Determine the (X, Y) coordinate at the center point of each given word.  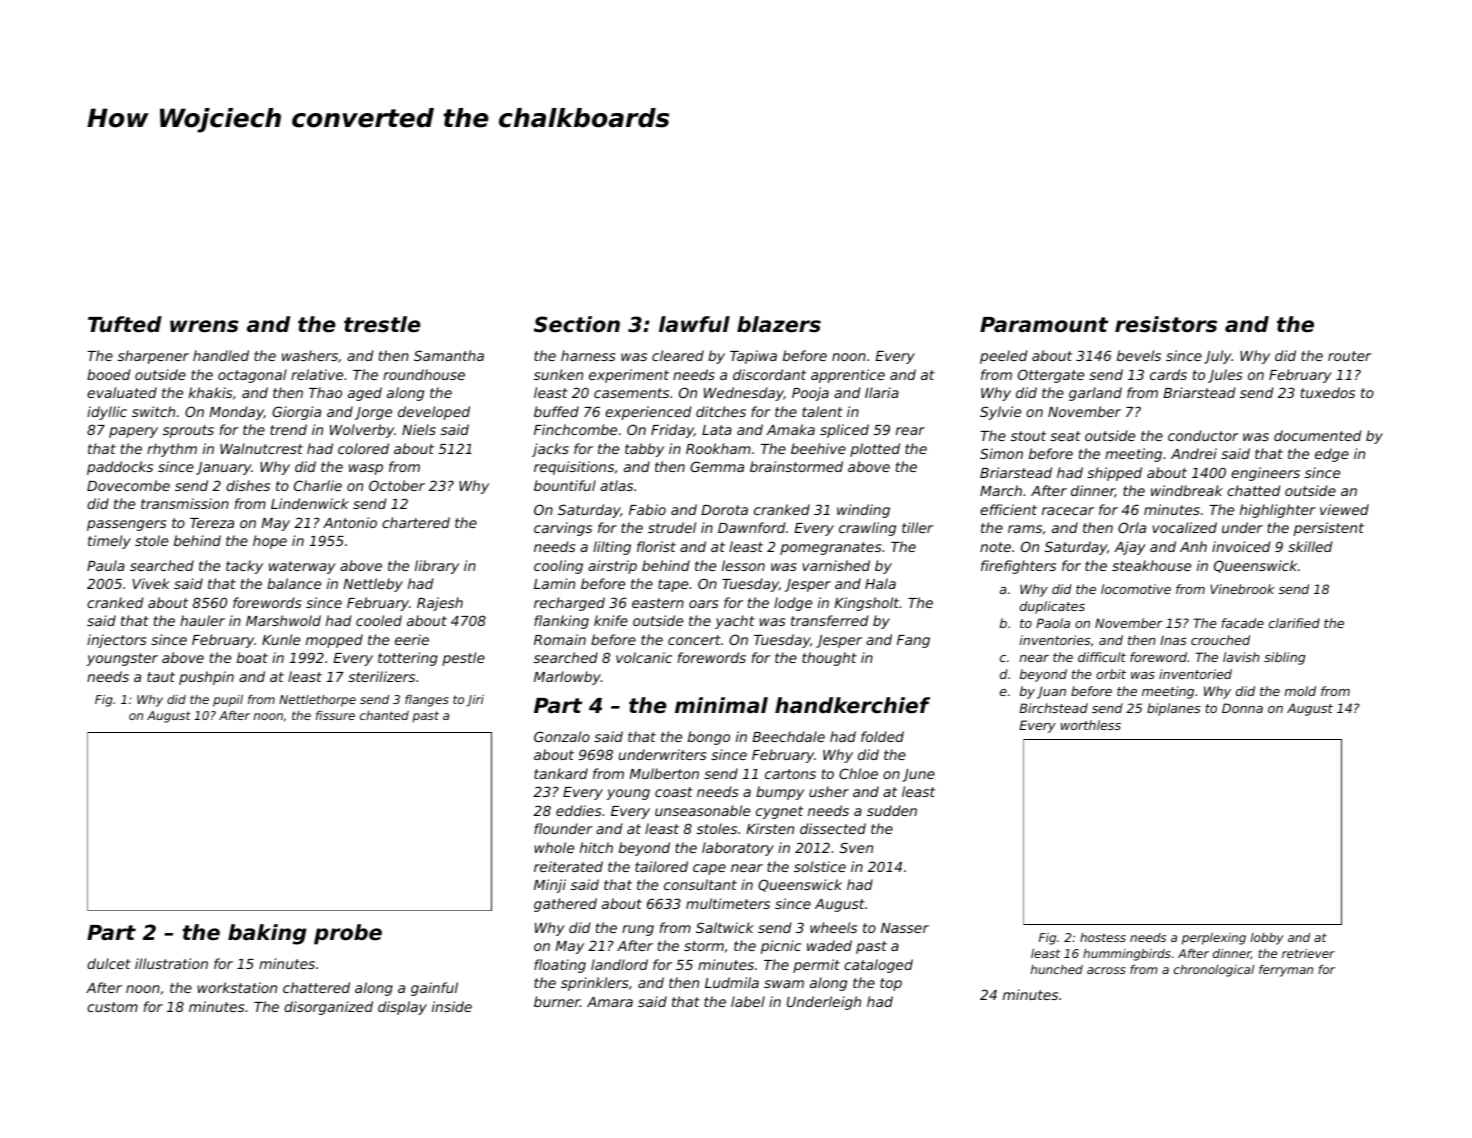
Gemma (717, 466)
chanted (384, 715)
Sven (856, 847)
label (748, 1001)
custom (112, 1007)
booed (108, 374)
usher (829, 791)
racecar (1068, 511)
